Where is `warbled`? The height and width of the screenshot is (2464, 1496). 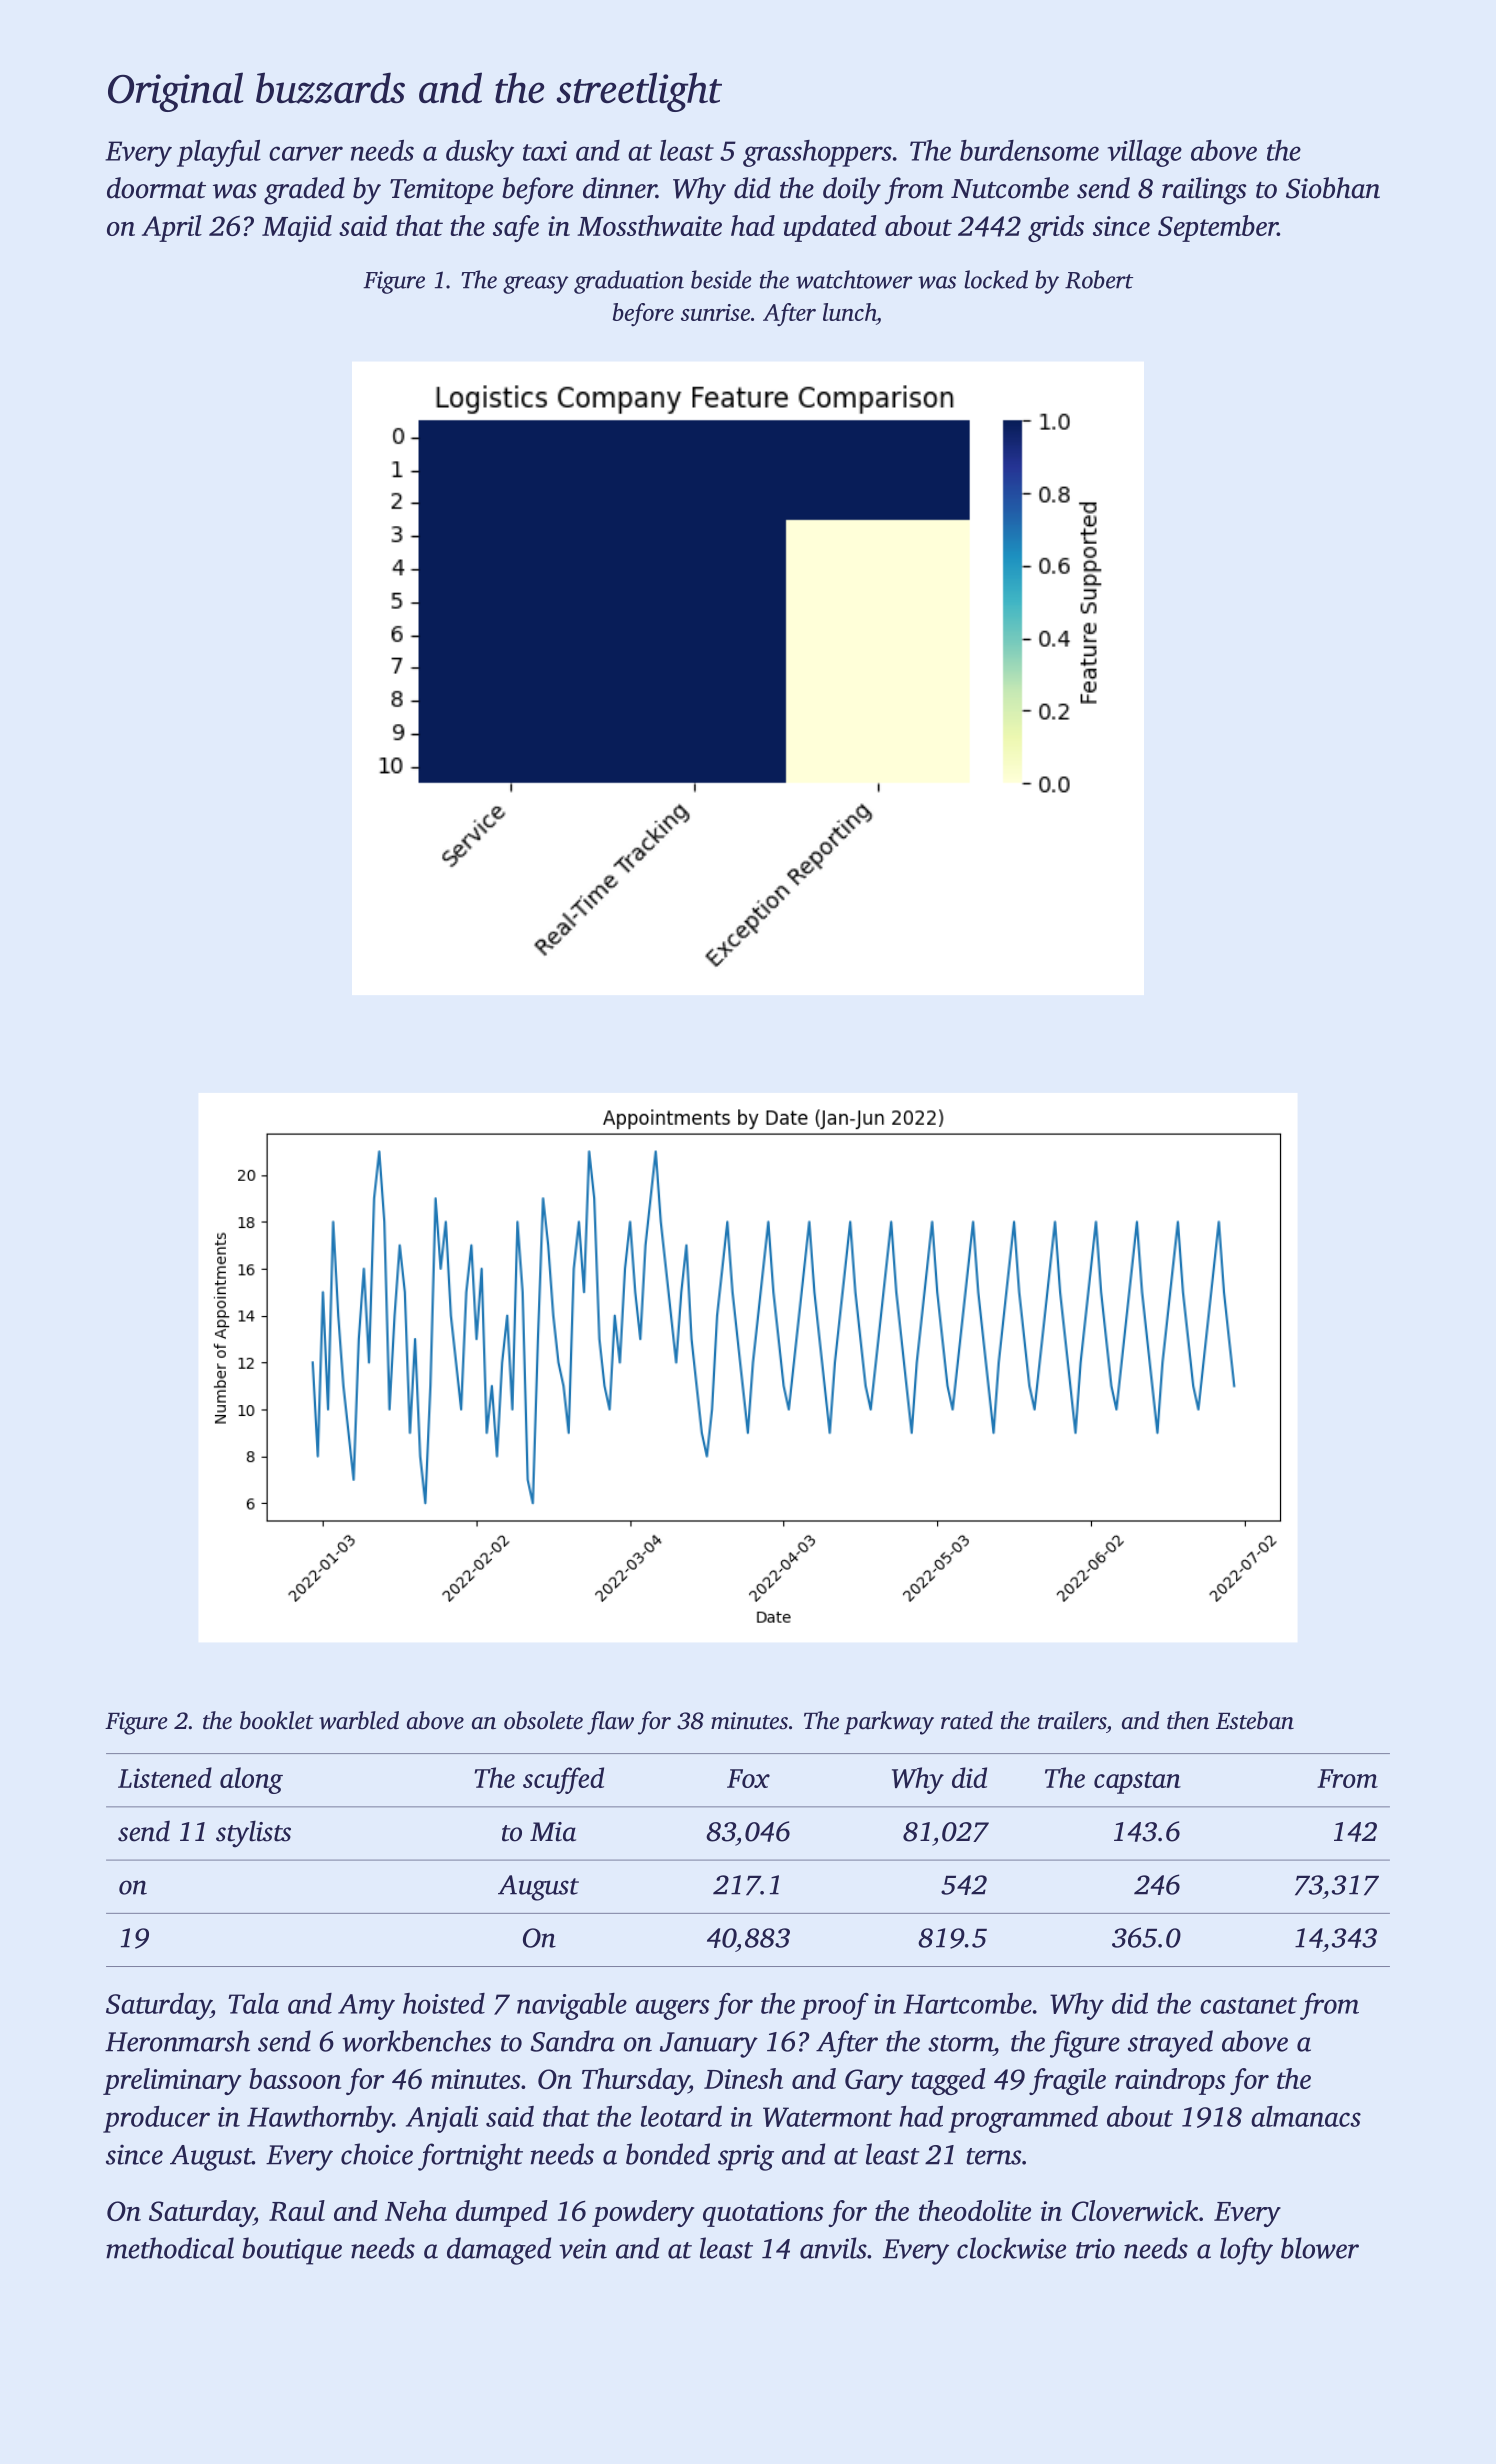
warbled is located at coordinates (359, 1720).
